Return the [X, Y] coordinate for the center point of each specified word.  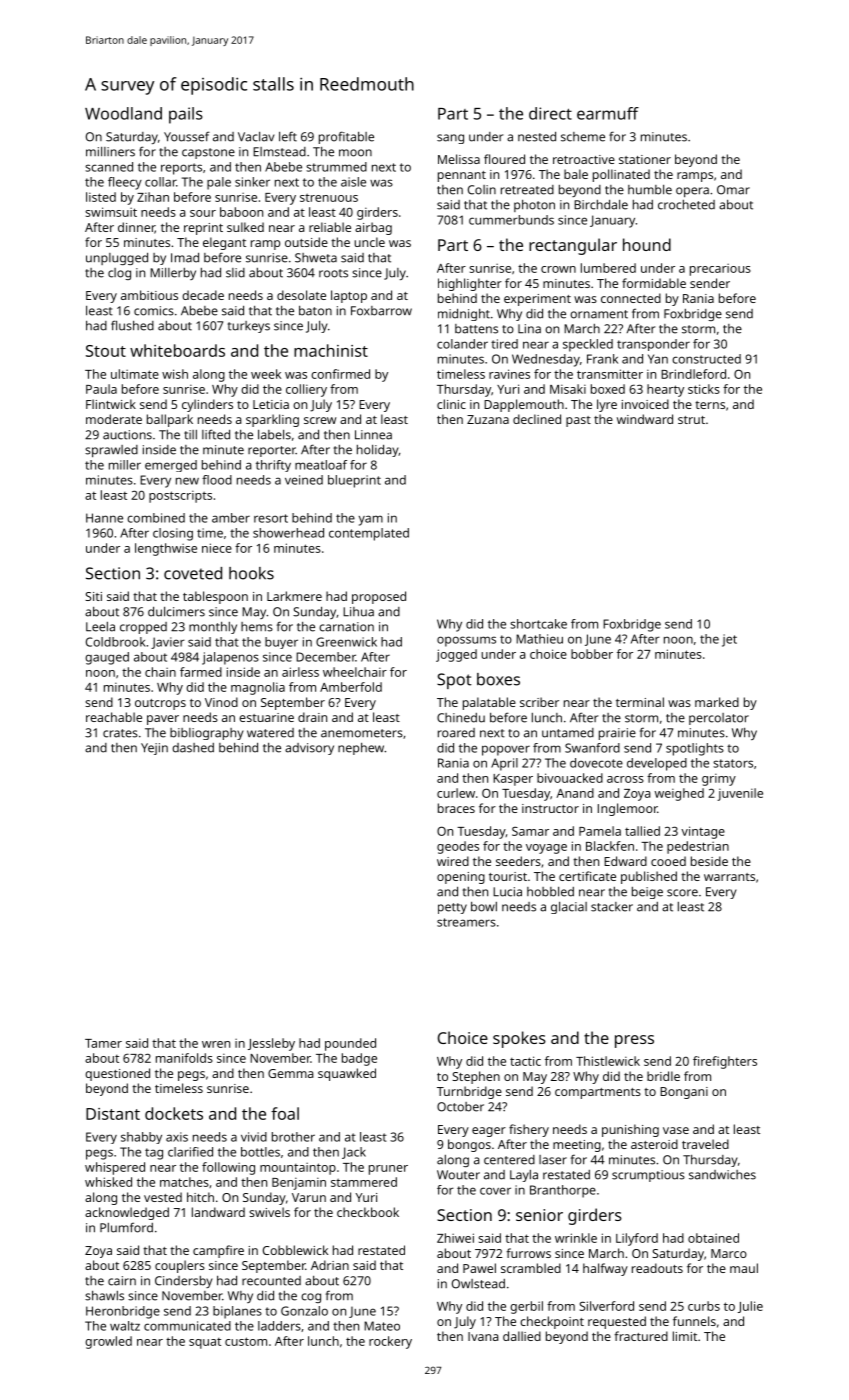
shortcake [538, 624]
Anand [575, 793]
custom [246, 1341]
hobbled [550, 892]
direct [550, 113]
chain [160, 672]
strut [691, 420]
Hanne [104, 518]
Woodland [123, 113]
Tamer [103, 1043]
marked [717, 702]
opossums [466, 641]
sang [450, 139]
